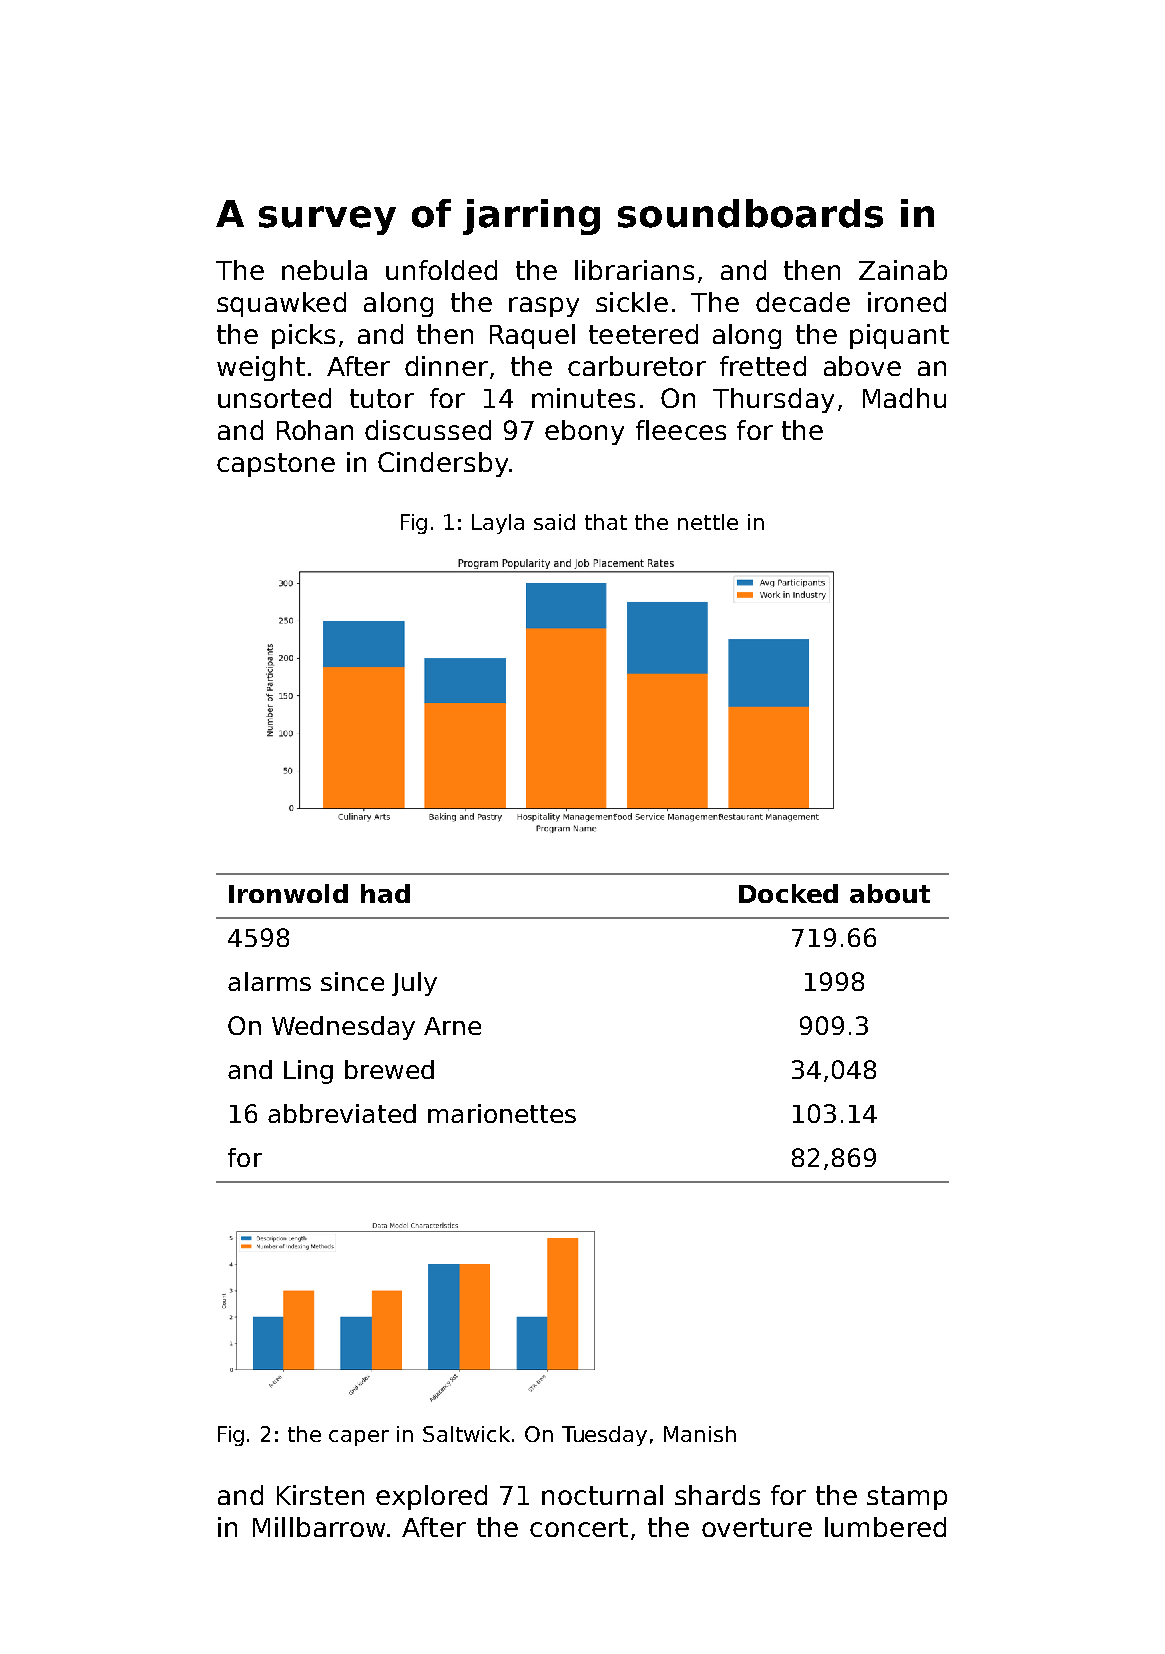 The width and height of the screenshot is (1165, 1654). I want to click on teetered, so click(643, 334).
